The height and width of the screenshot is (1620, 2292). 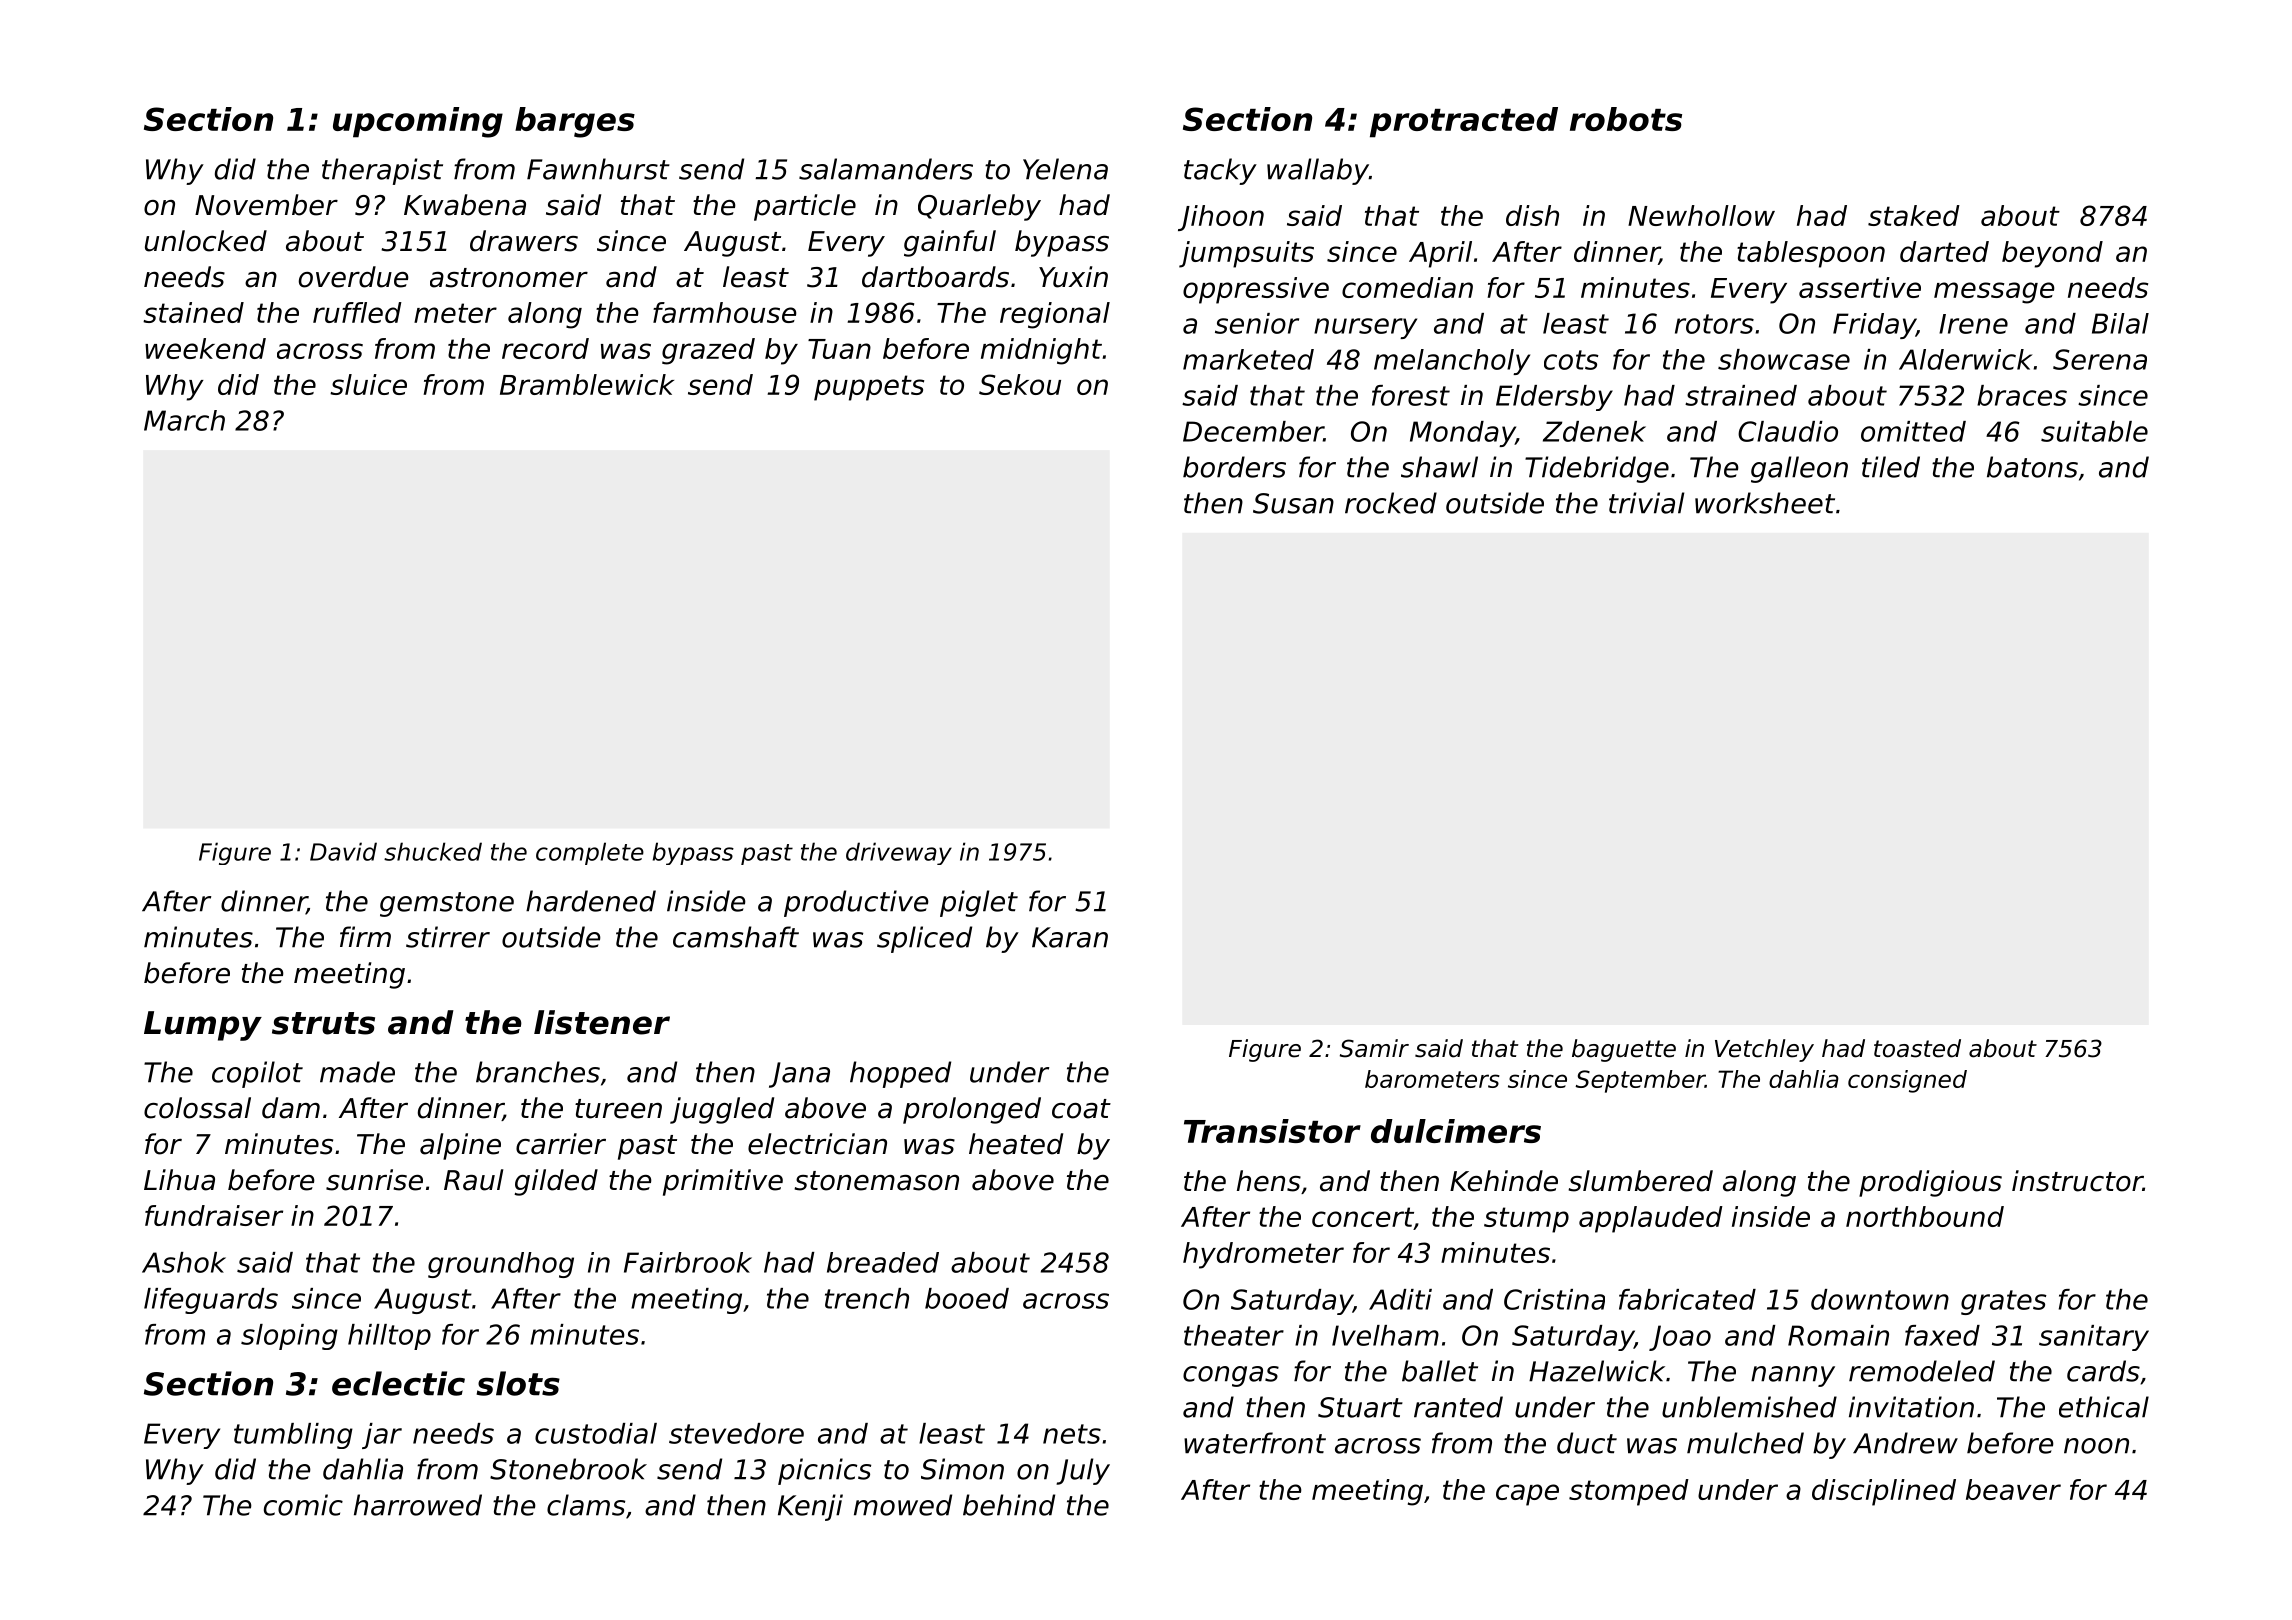 What do you see at coordinates (736, 1433) in the screenshot?
I see `stevedore` at bounding box center [736, 1433].
